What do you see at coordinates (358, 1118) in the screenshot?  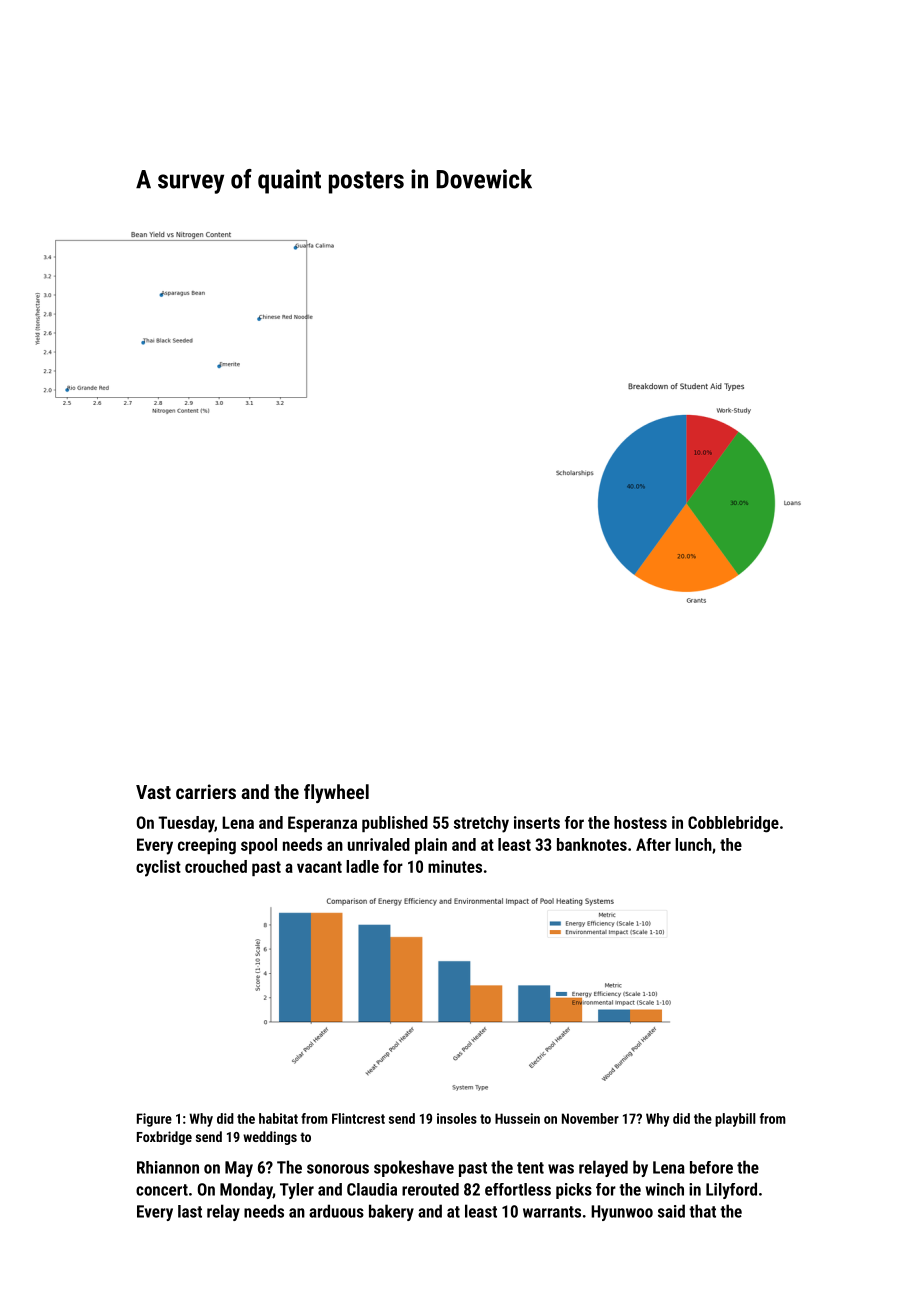 I see `Flintcrest` at bounding box center [358, 1118].
